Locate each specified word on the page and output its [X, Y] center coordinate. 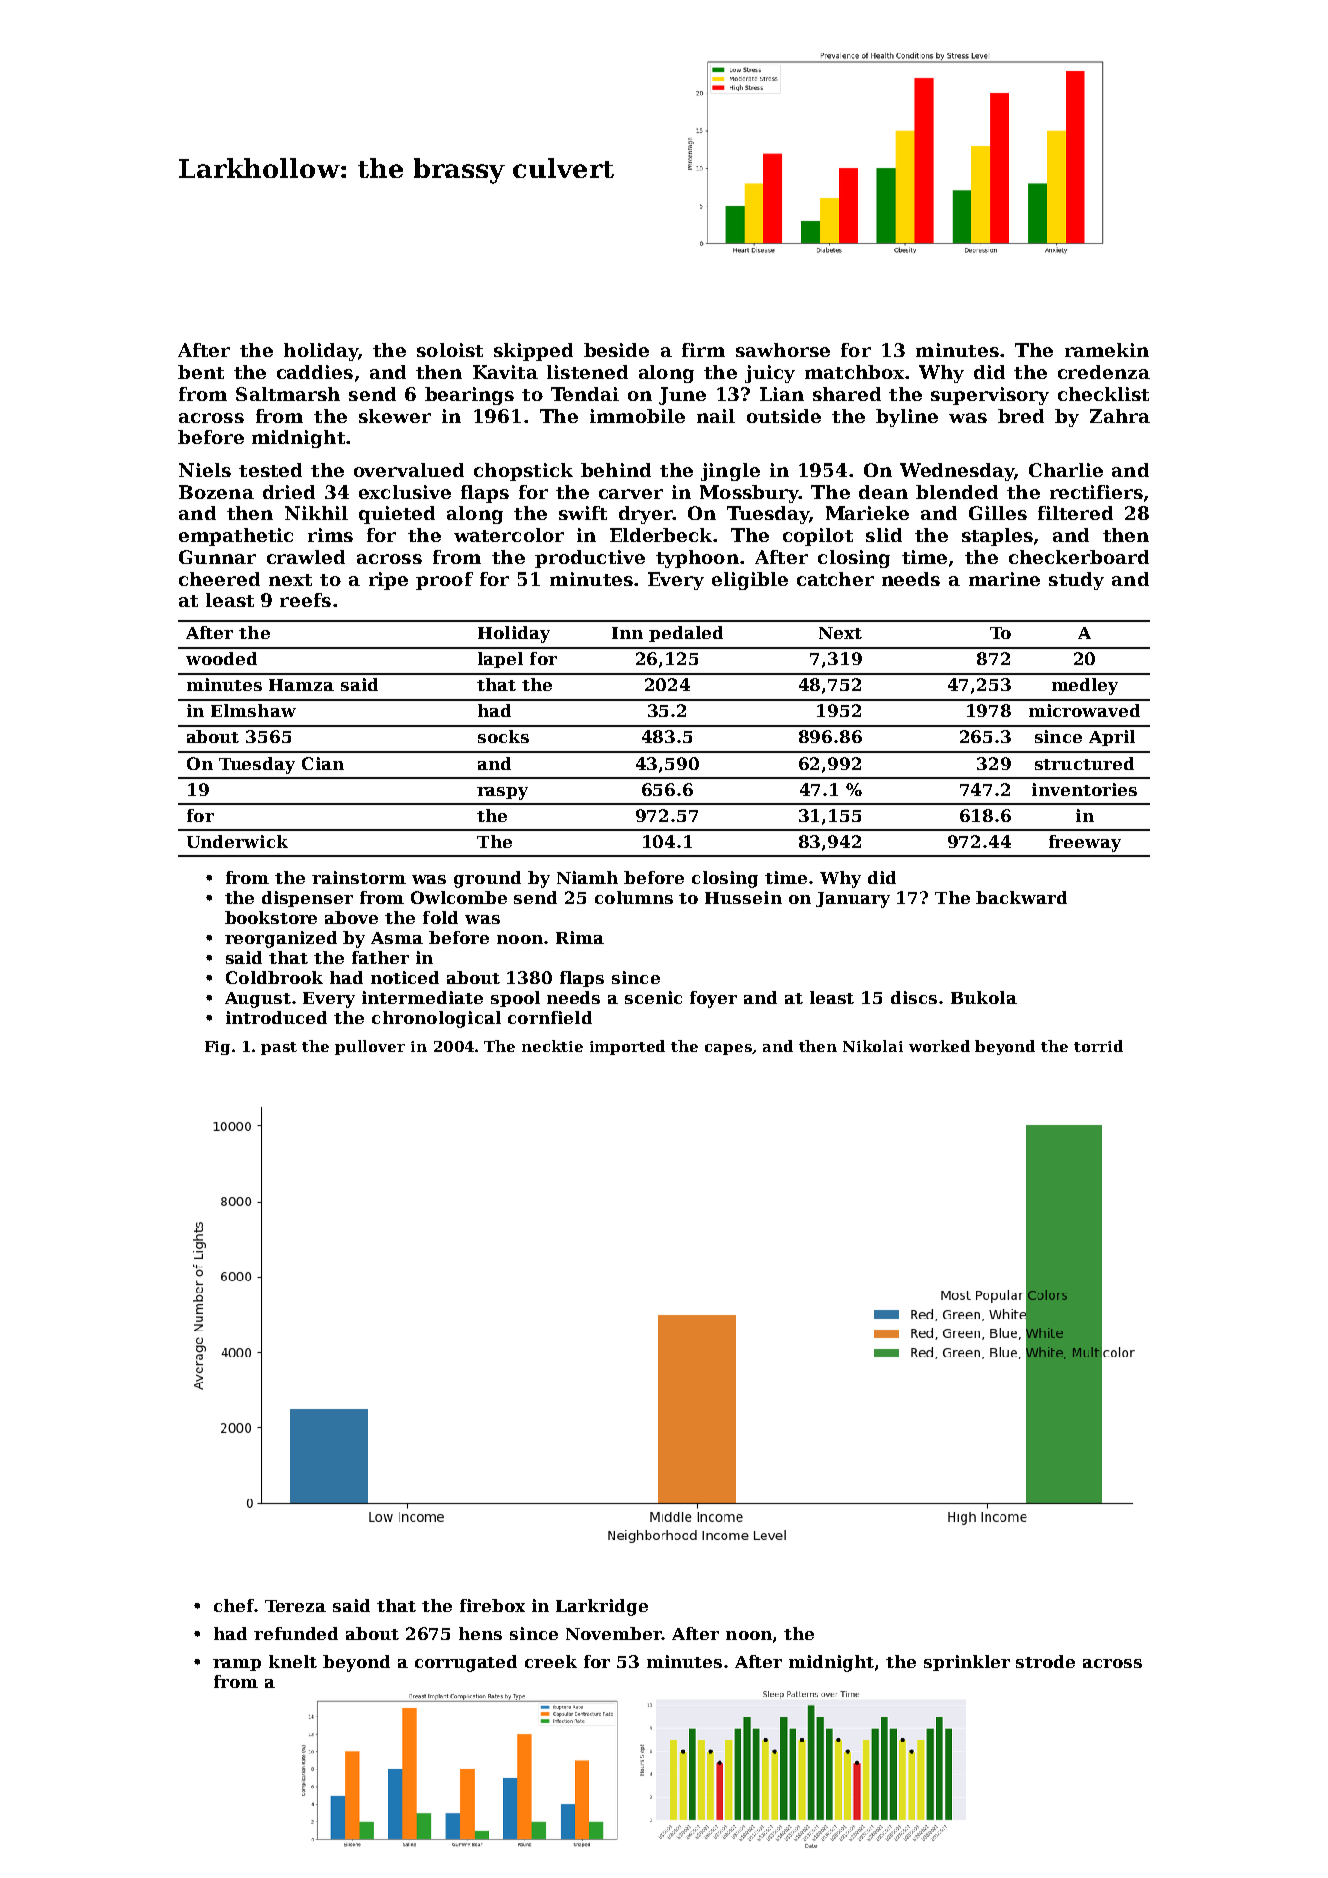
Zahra [1120, 416]
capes [728, 1049]
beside [616, 350]
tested [270, 470]
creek [551, 1661]
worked [939, 1046]
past [279, 1048]
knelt [293, 1661]
